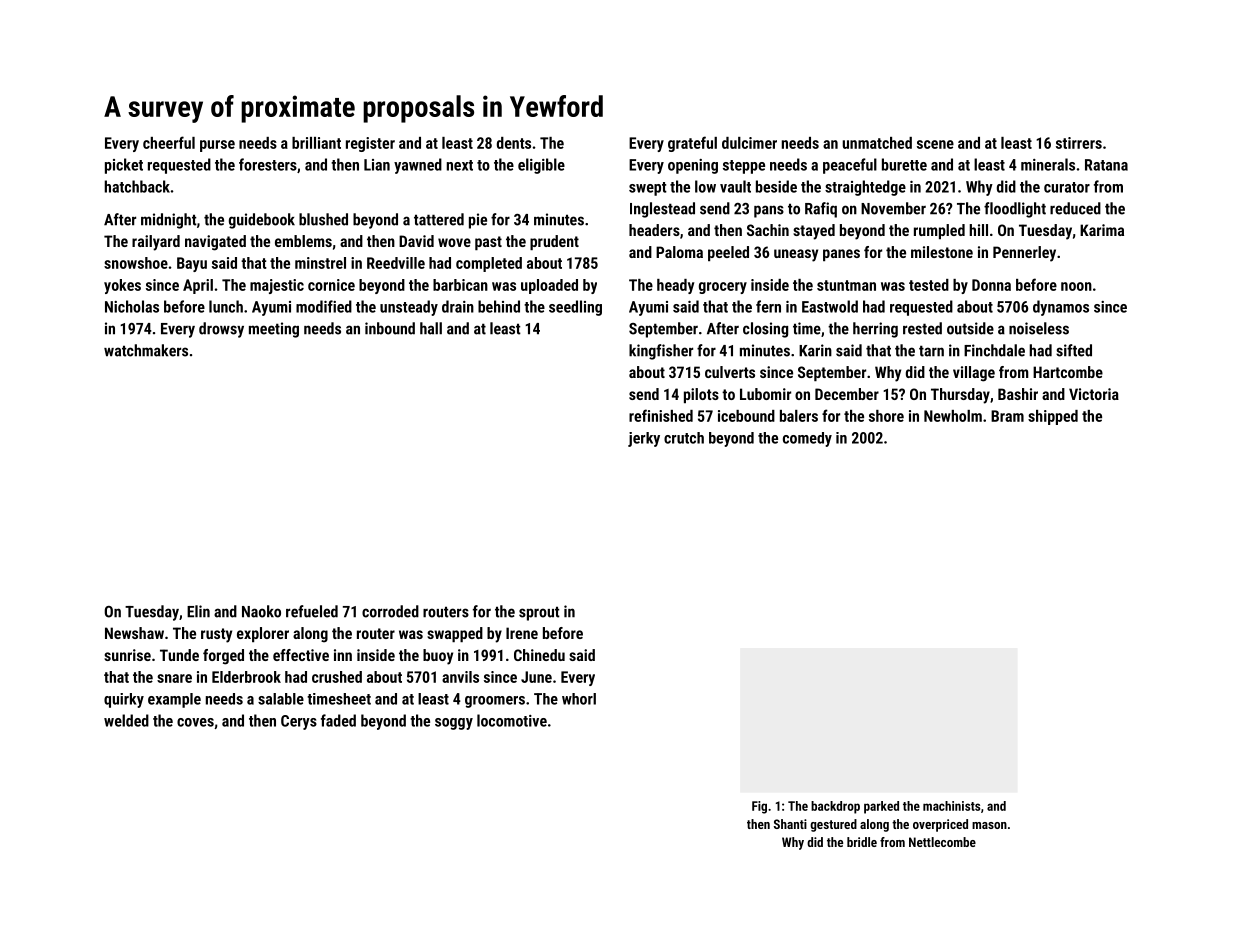 The height and width of the document is (952, 1233). What do you see at coordinates (438, 657) in the document?
I see `buoy` at bounding box center [438, 657].
